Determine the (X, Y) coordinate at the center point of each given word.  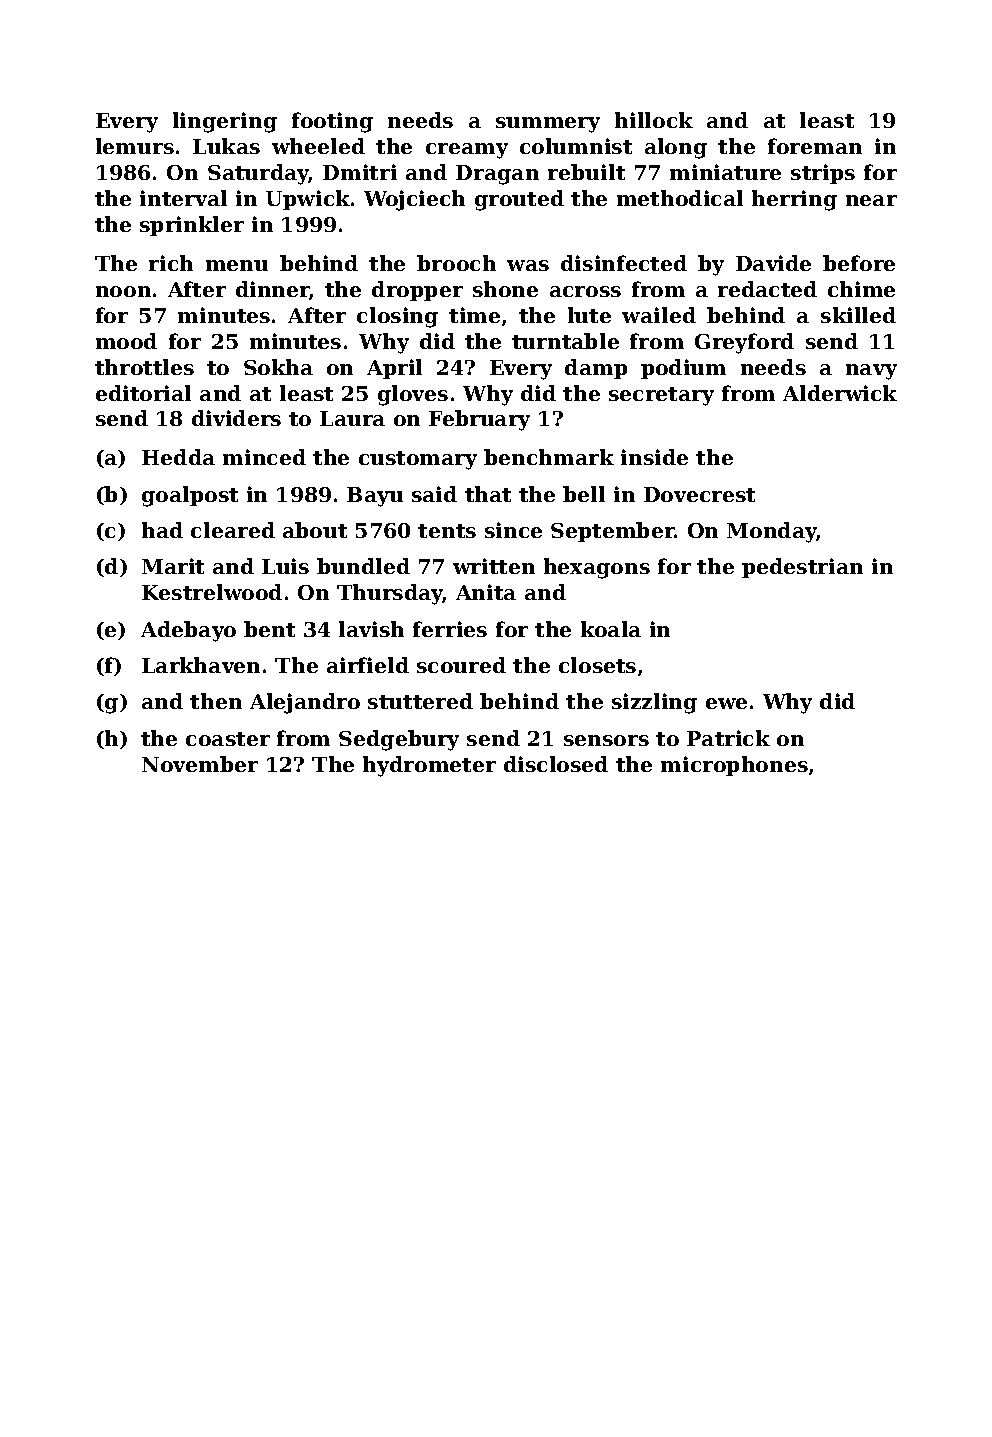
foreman (815, 146)
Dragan (497, 175)
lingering (225, 122)
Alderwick (840, 393)
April (394, 369)
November (200, 764)
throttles (144, 367)
